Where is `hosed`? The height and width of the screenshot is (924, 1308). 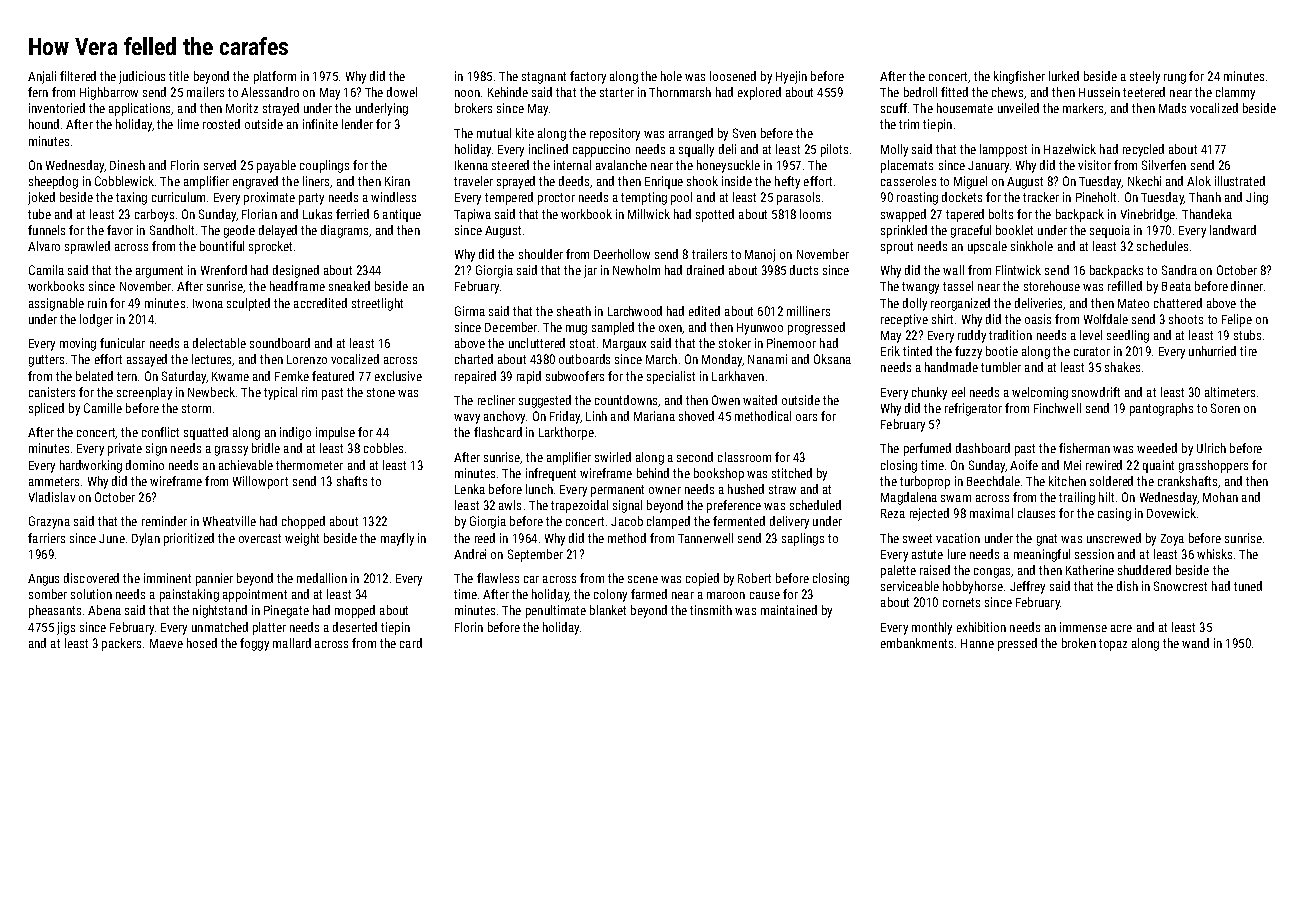
hosed is located at coordinates (202, 643).
